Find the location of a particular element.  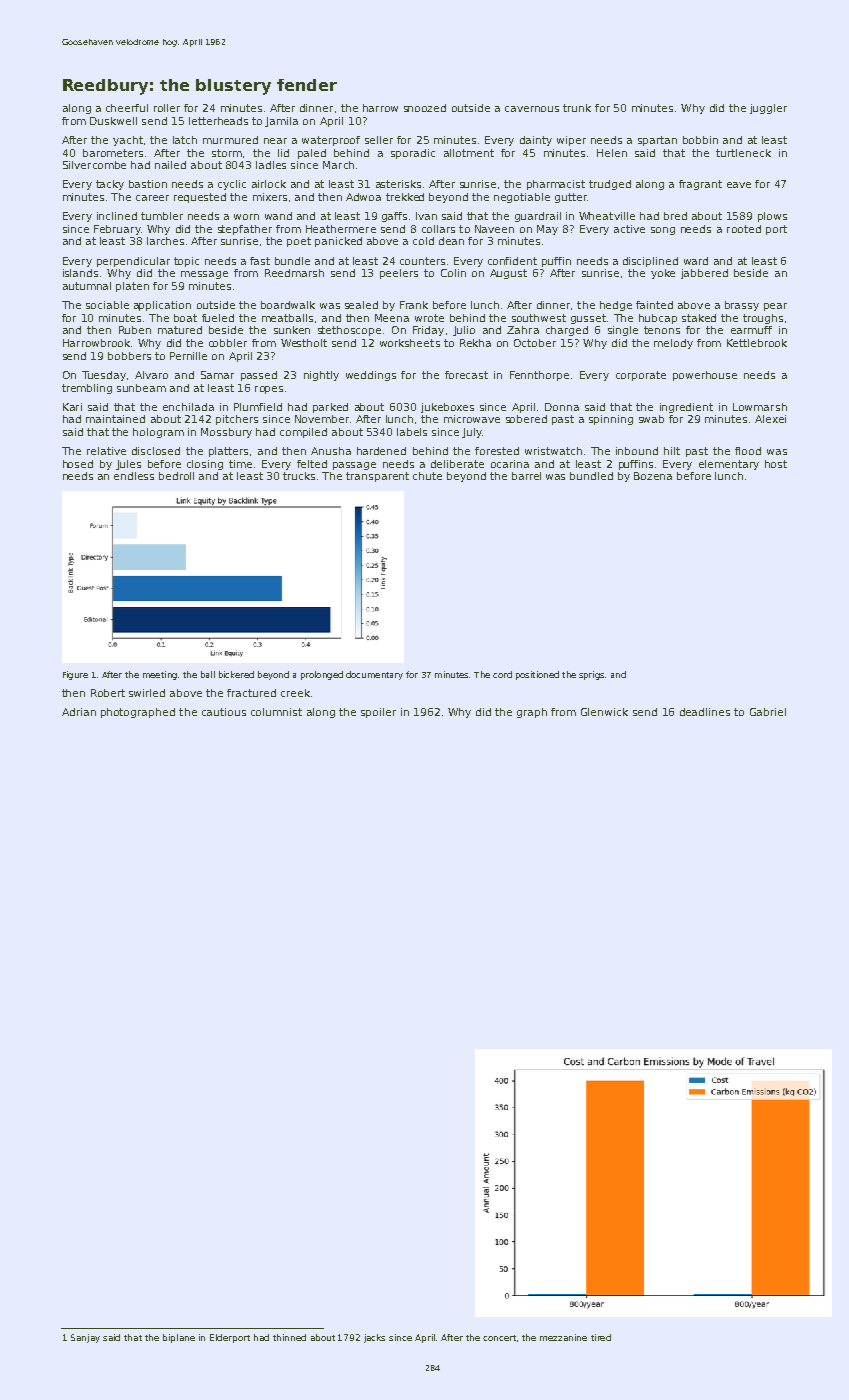

disciplined is located at coordinates (650, 262).
